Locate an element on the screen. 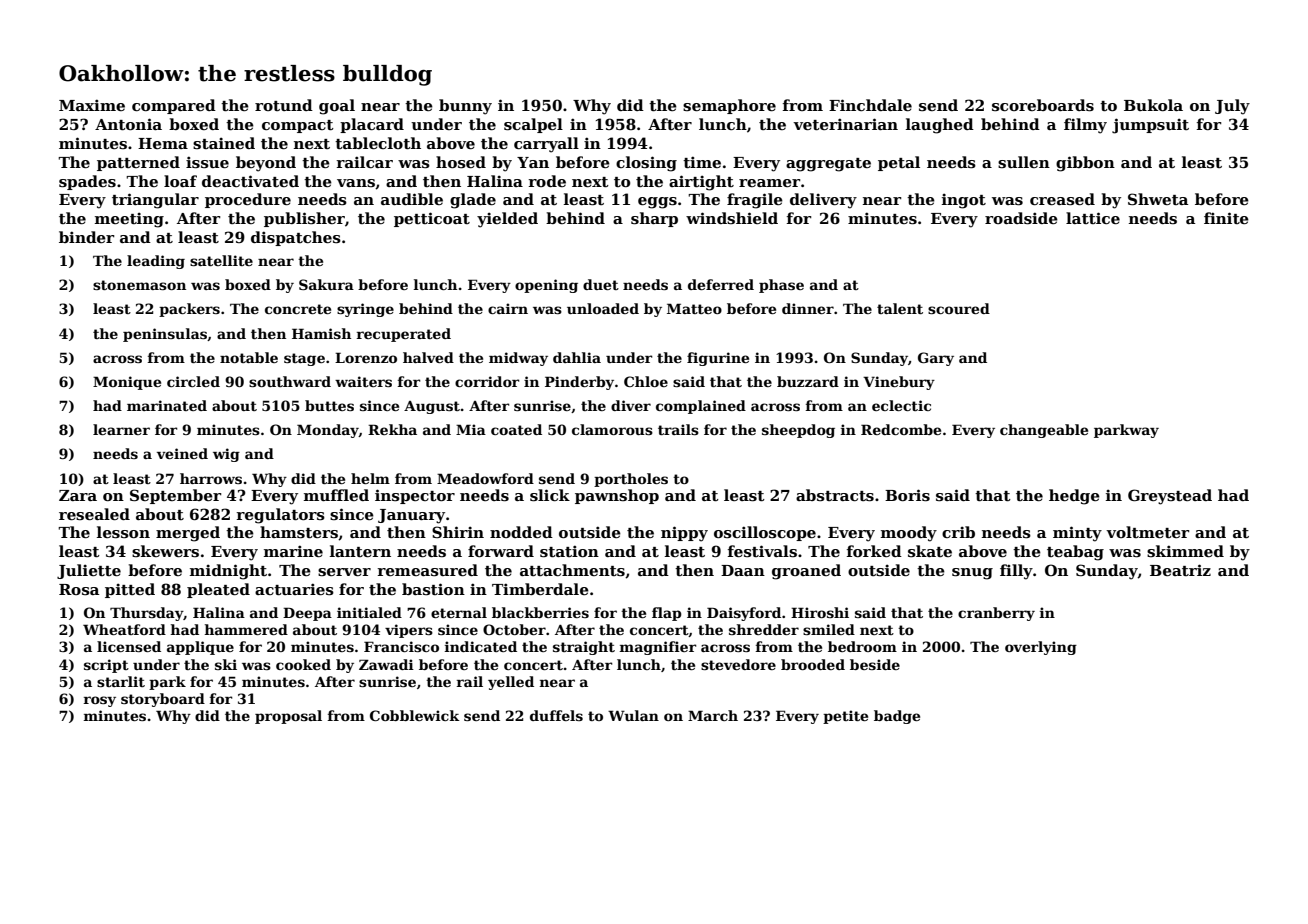  semaphore is located at coordinates (729, 106).
